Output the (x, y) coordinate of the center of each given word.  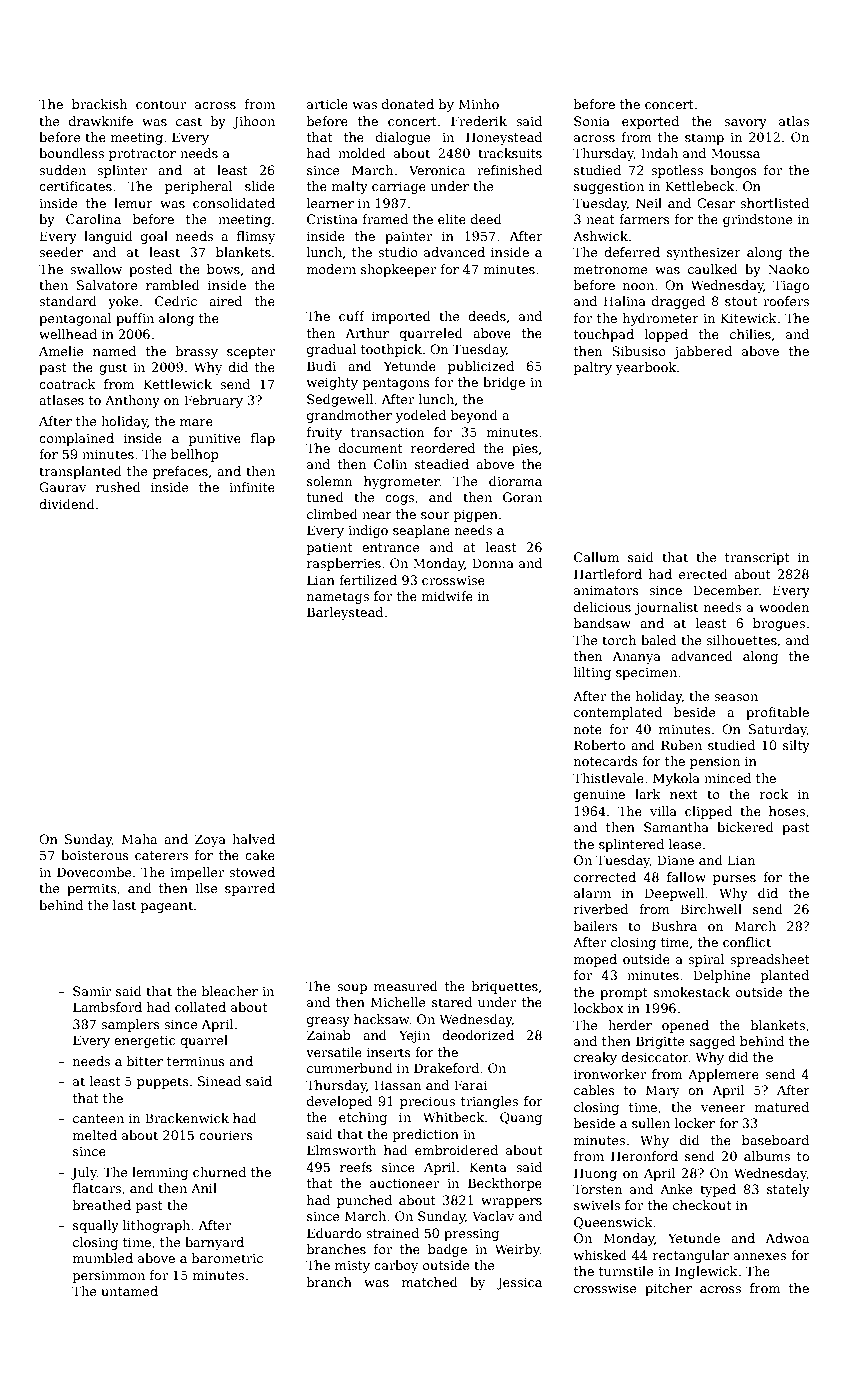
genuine (599, 795)
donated (408, 104)
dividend (67, 504)
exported (650, 122)
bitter (145, 1061)
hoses (787, 811)
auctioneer (404, 1183)
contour (161, 104)
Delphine (722, 976)
